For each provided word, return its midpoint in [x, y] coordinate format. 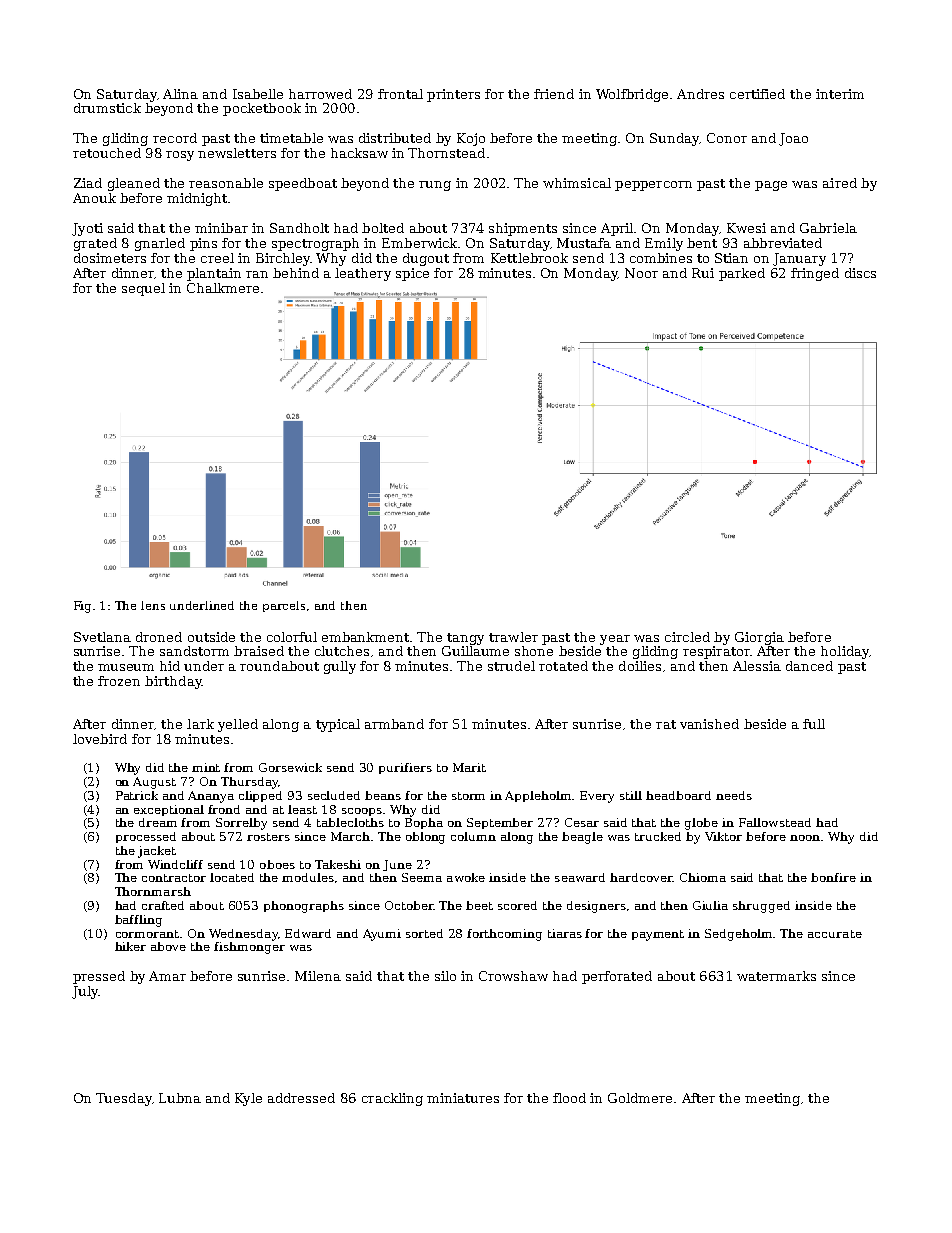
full [814, 724]
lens [153, 605]
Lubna [180, 1098]
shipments [523, 229]
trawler [513, 637]
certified [757, 94]
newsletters [237, 153]
